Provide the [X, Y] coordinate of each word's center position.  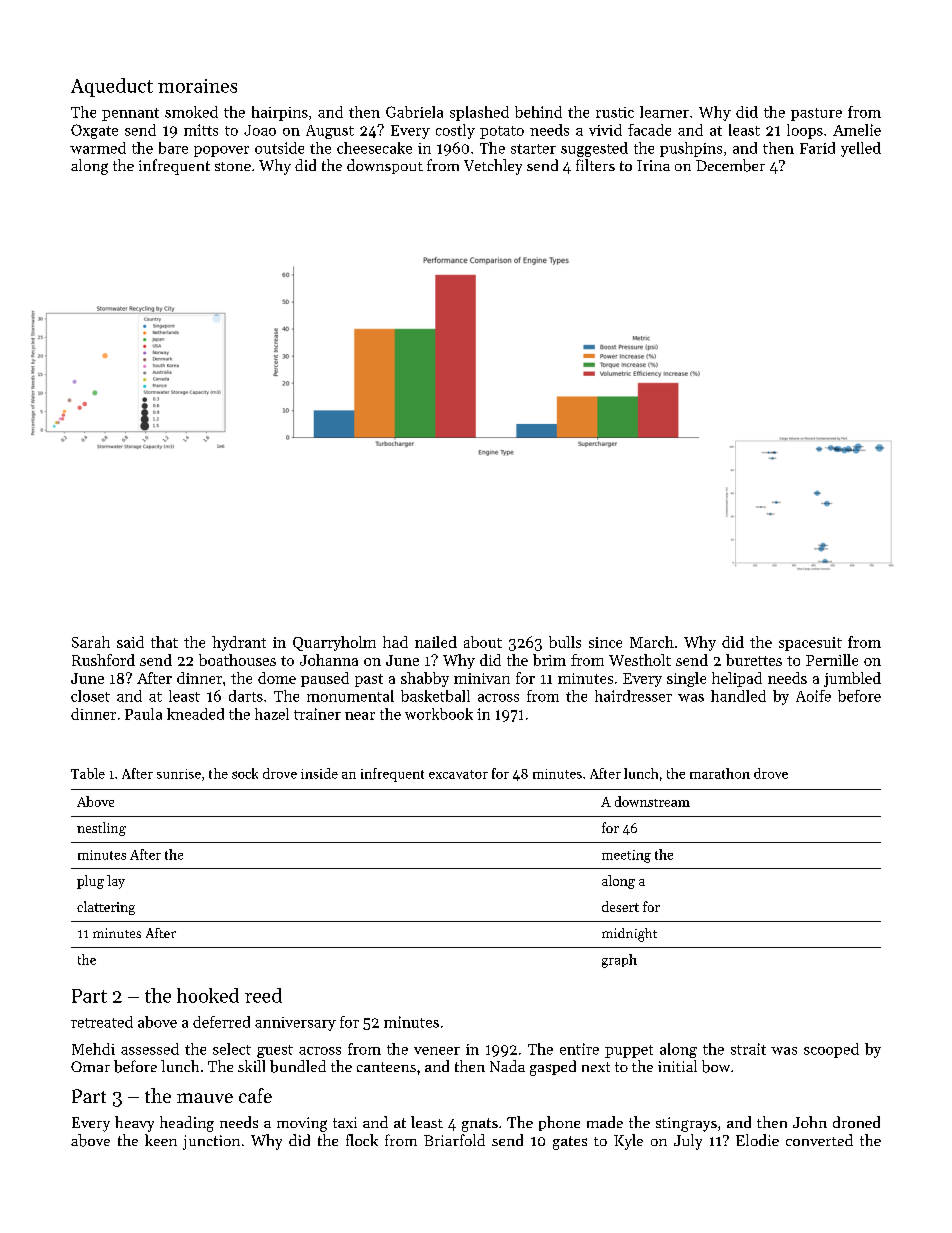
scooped [831, 1050]
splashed [479, 113]
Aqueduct [112, 87]
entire [579, 1049]
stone [233, 166]
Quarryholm [334, 643]
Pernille [832, 660]
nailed [436, 642]
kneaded [195, 714]
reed [263, 995]
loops [805, 131]
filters [595, 165]
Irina [653, 165]
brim [549, 660]
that [164, 642]
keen [161, 1140]
